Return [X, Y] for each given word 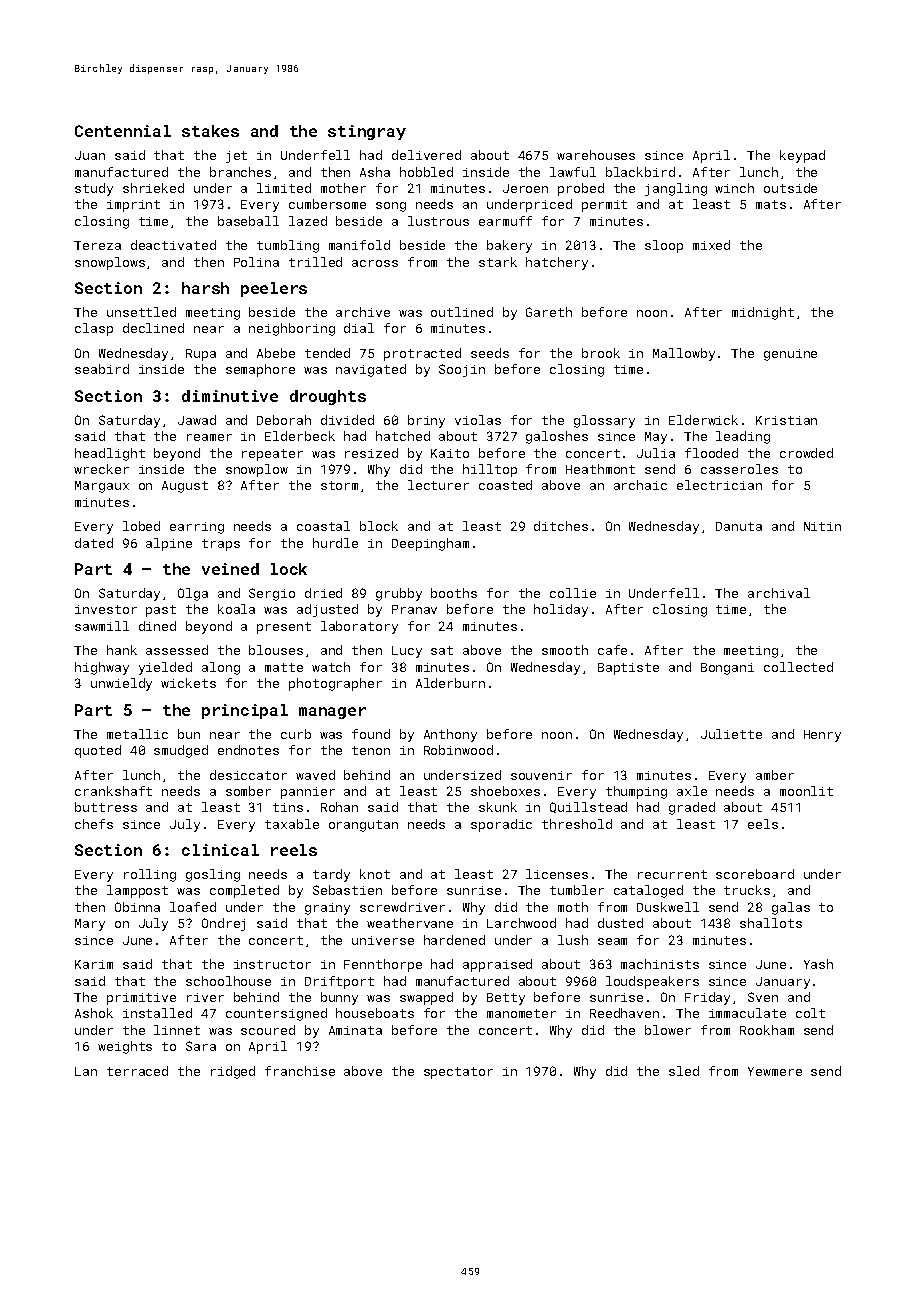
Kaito [450, 453]
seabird [102, 369]
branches [240, 172]
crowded [806, 453]
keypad [802, 156]
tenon [371, 750]
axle [692, 791]
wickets [188, 683]
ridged [233, 1072]
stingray [367, 132]
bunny [339, 998]
